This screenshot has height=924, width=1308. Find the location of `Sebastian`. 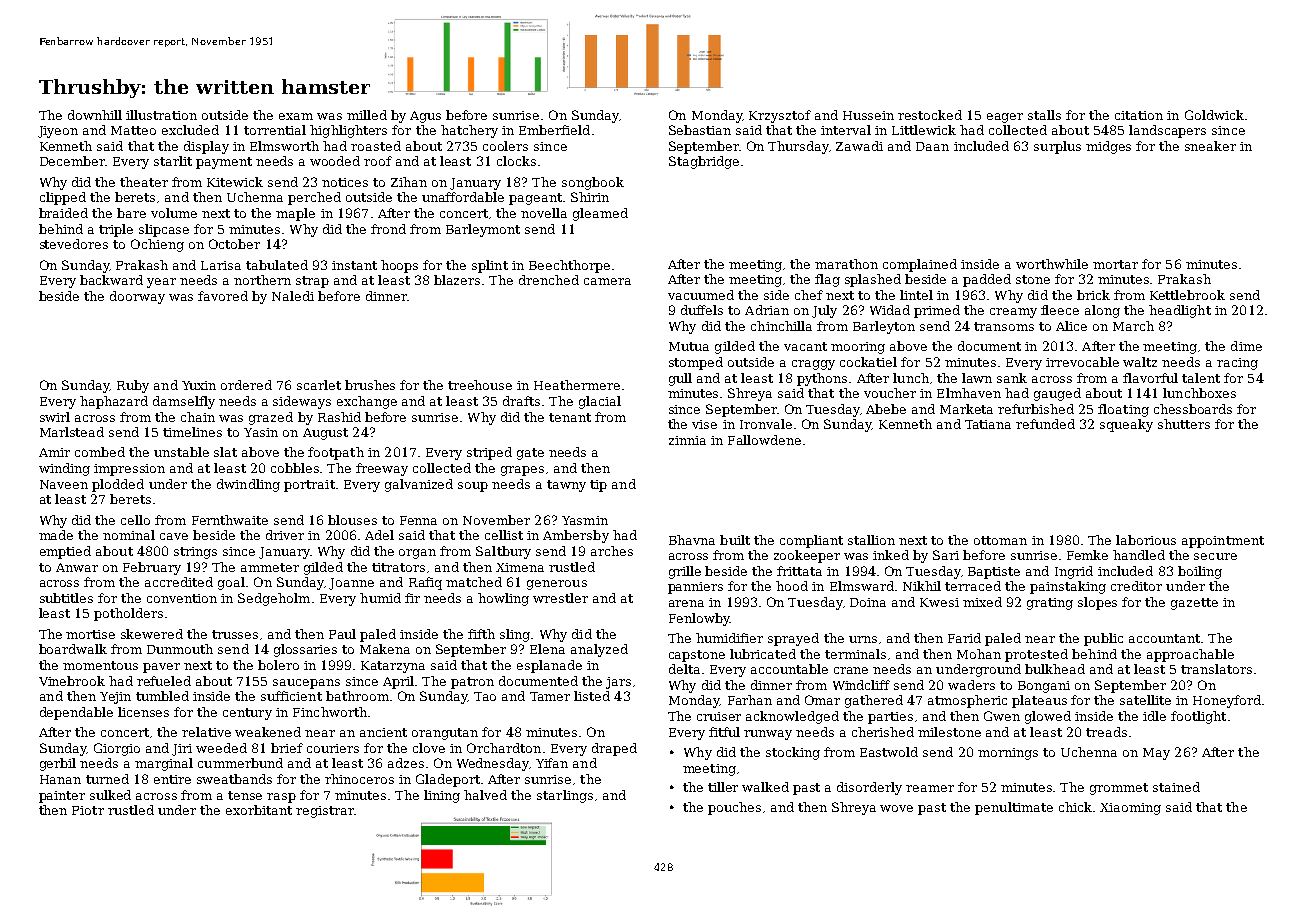

Sebastian is located at coordinates (700, 130).
